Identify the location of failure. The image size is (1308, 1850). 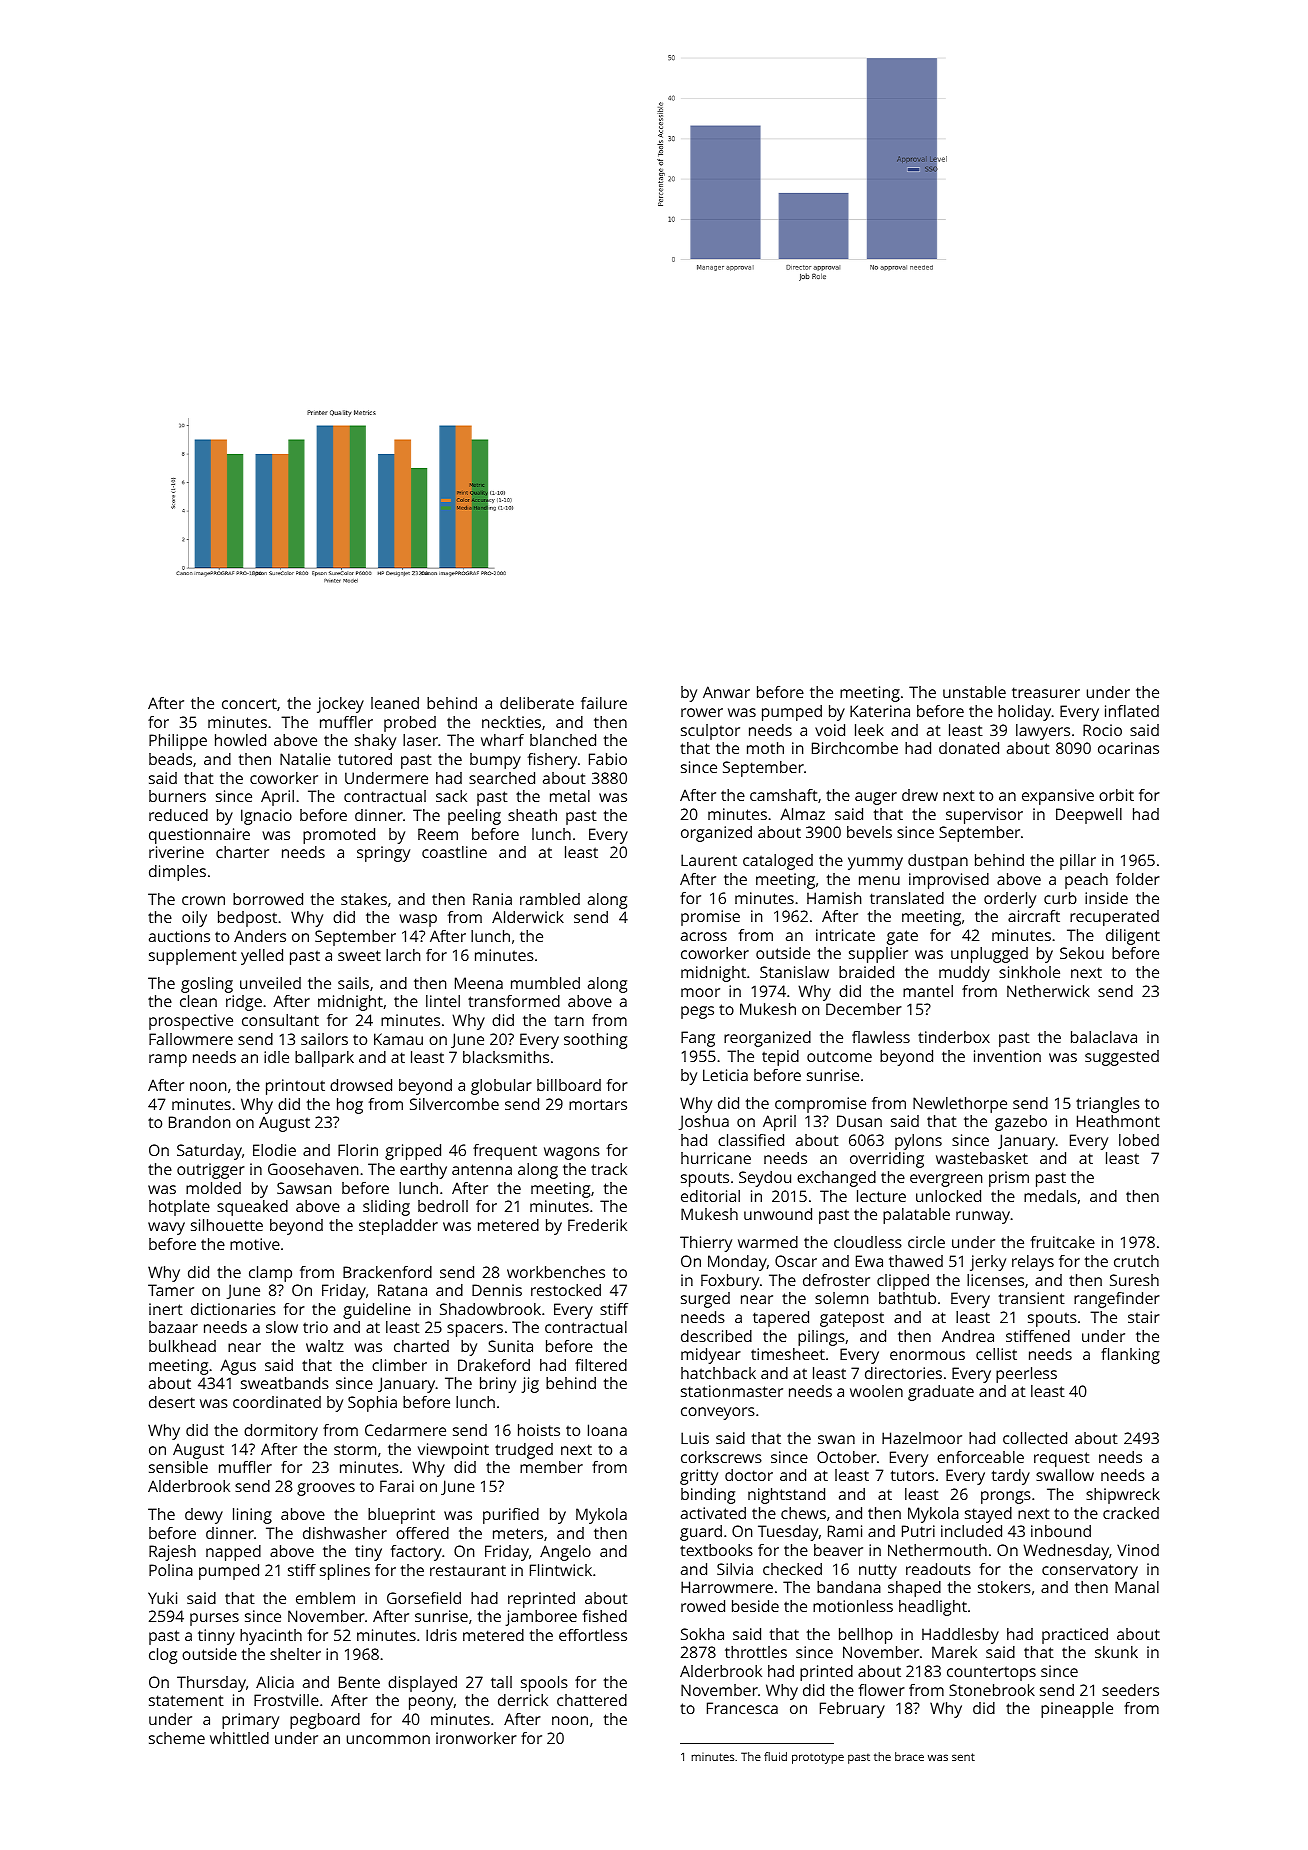
(604, 703).
